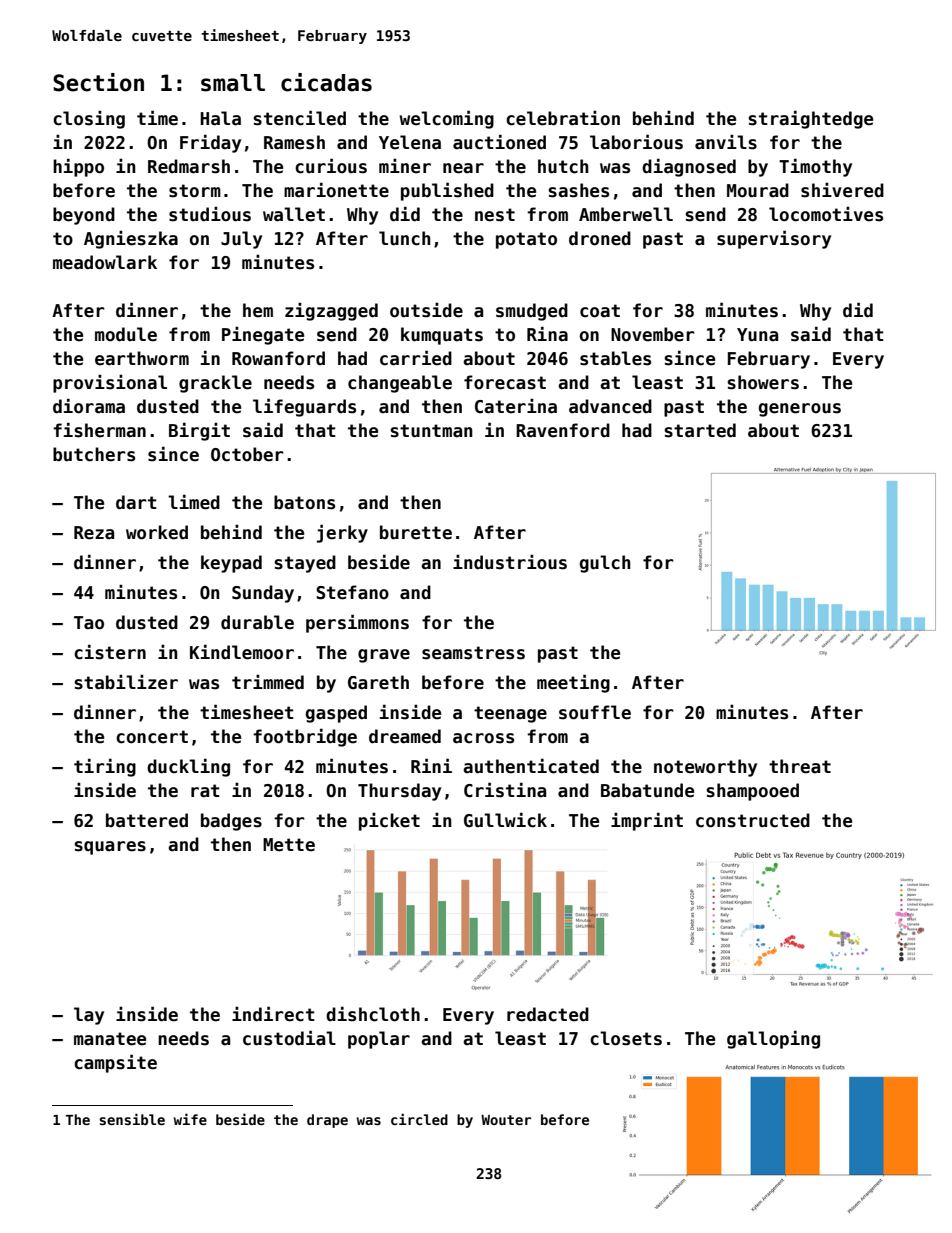 The width and height of the document is (952, 1233). What do you see at coordinates (126, 334) in the document?
I see `module` at bounding box center [126, 334].
